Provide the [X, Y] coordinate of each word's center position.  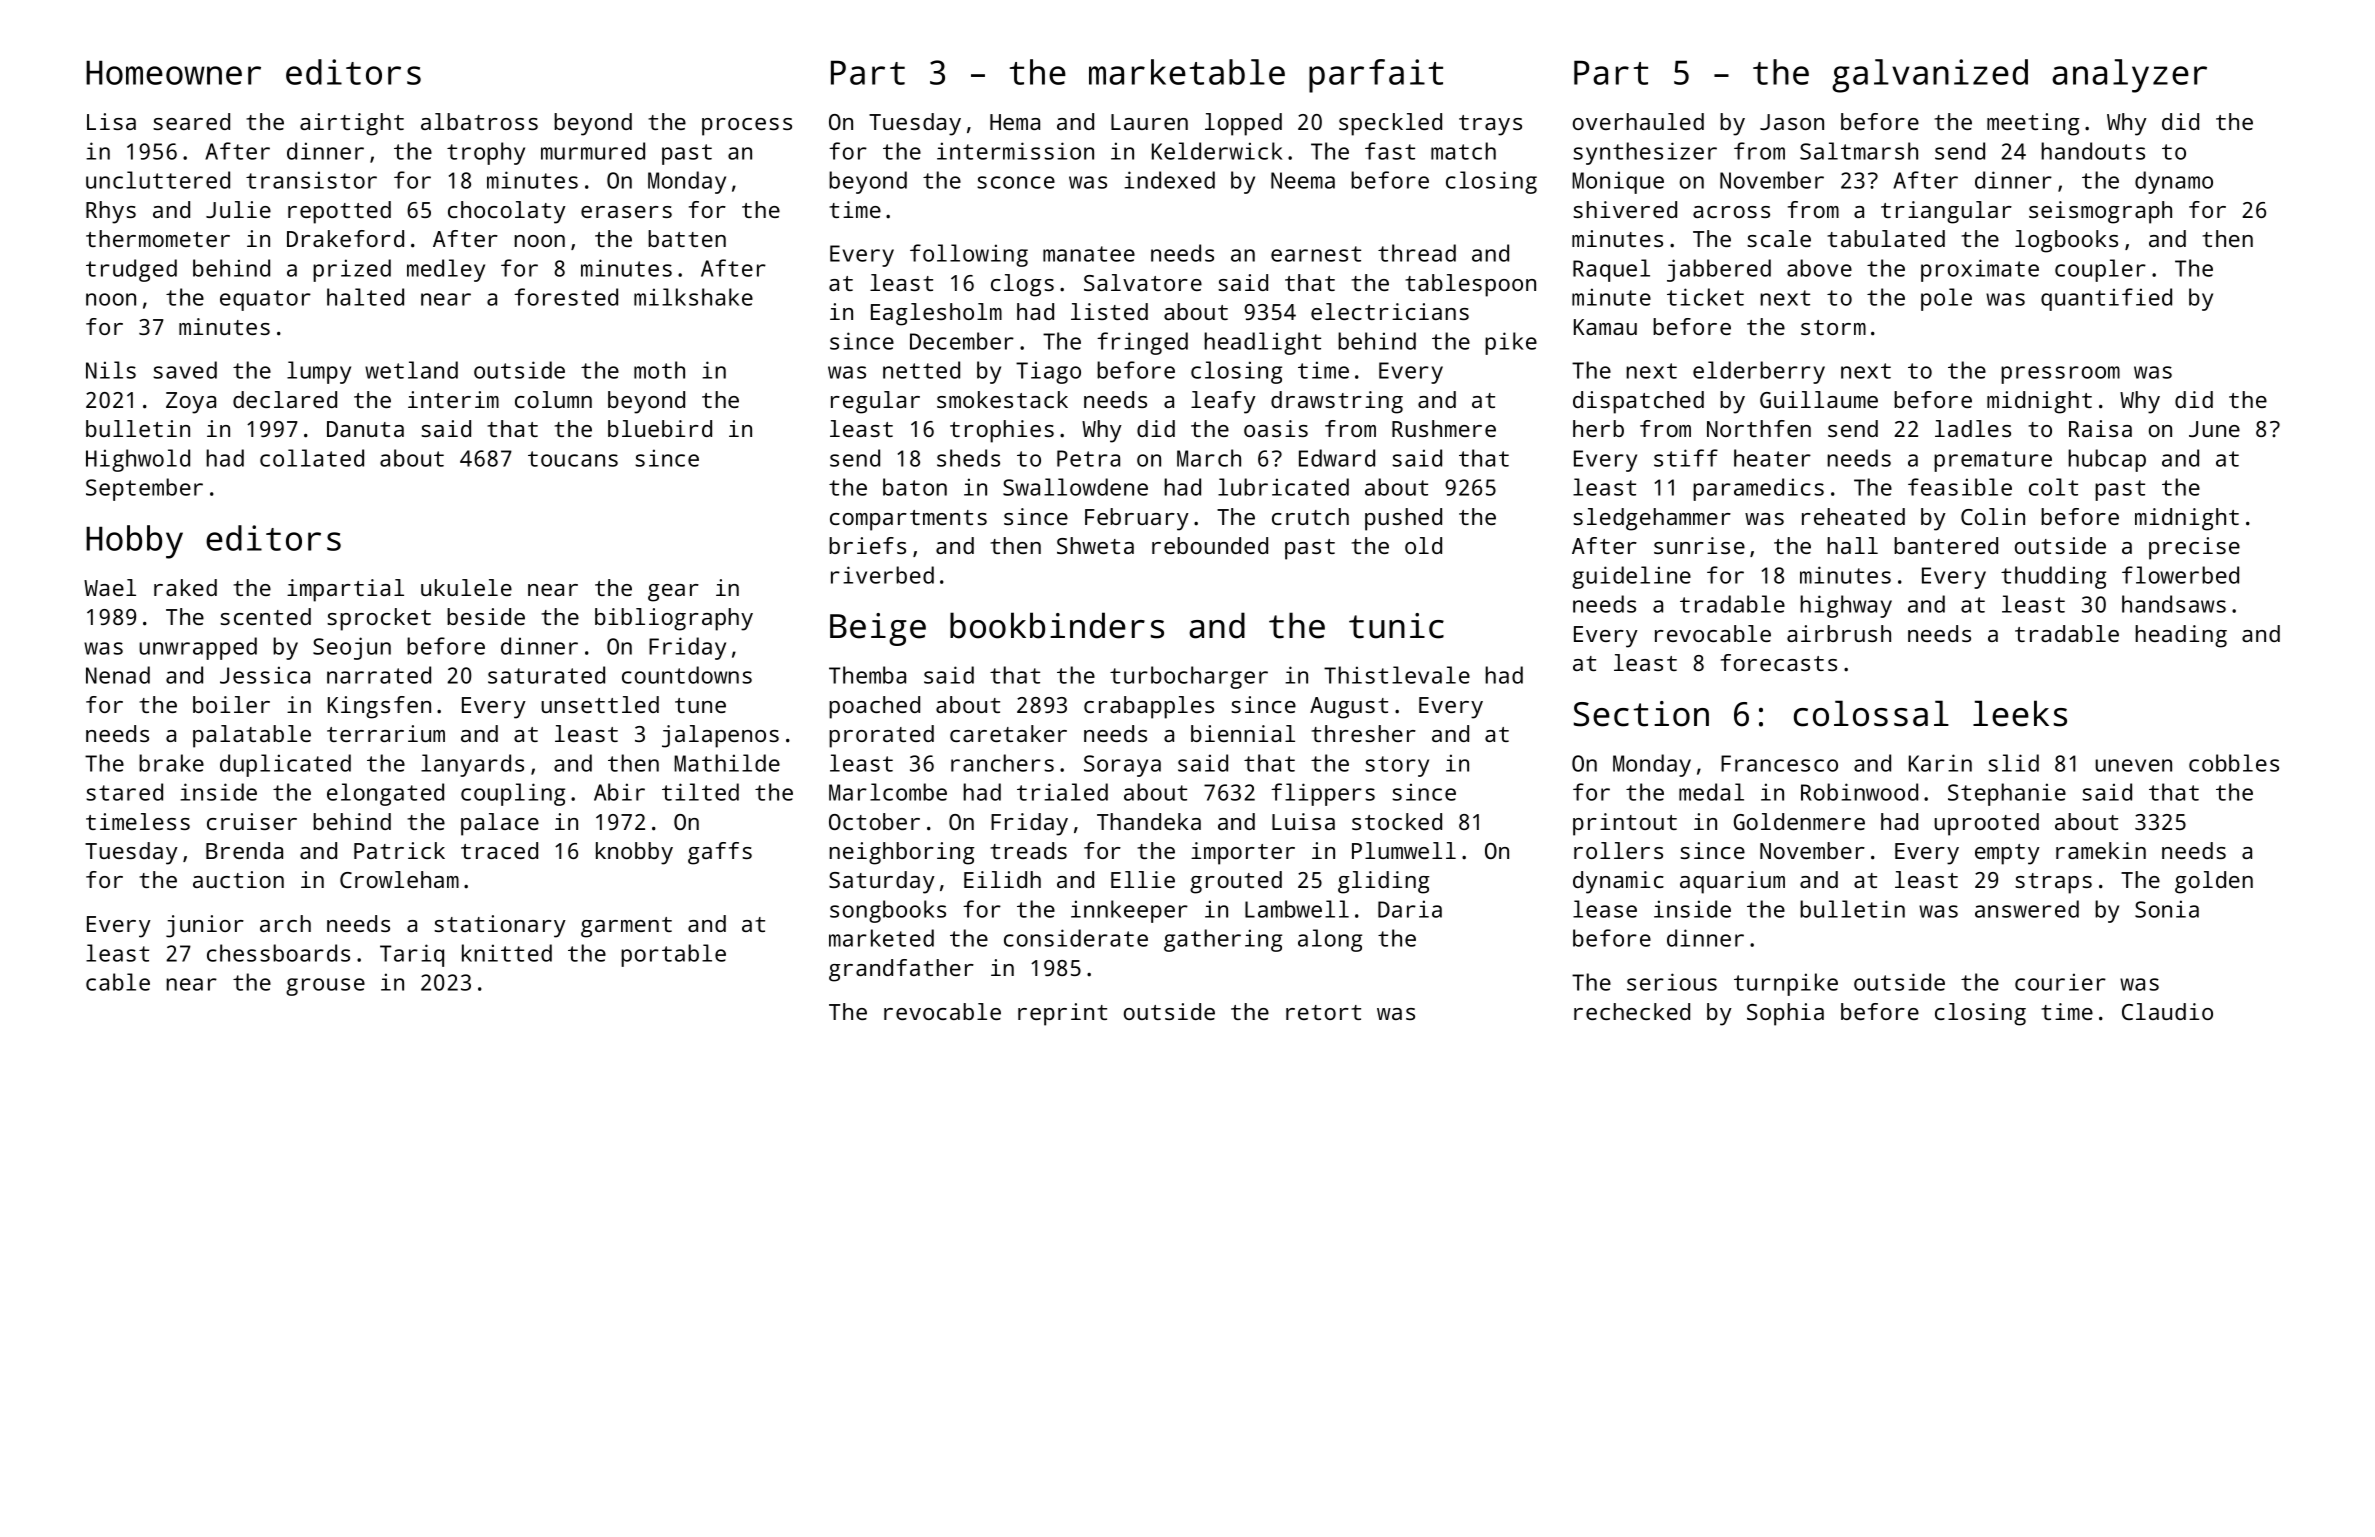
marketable [1187, 72]
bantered [1946, 545]
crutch [1310, 516]
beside [486, 616]
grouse [325, 987]
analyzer [2129, 76]
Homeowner [173, 73]
